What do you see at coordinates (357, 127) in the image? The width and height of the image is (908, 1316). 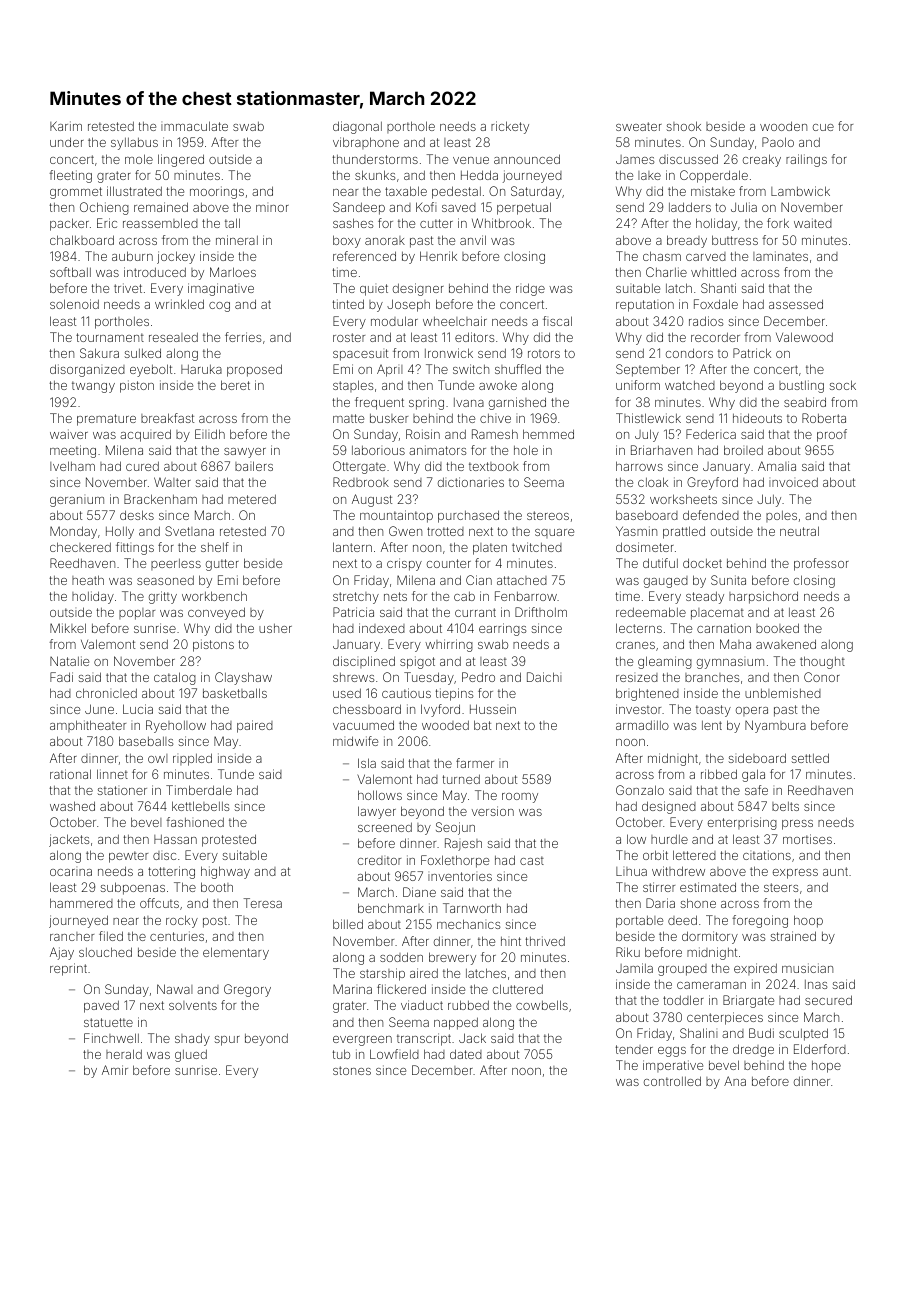 I see `diagonal` at bounding box center [357, 127].
